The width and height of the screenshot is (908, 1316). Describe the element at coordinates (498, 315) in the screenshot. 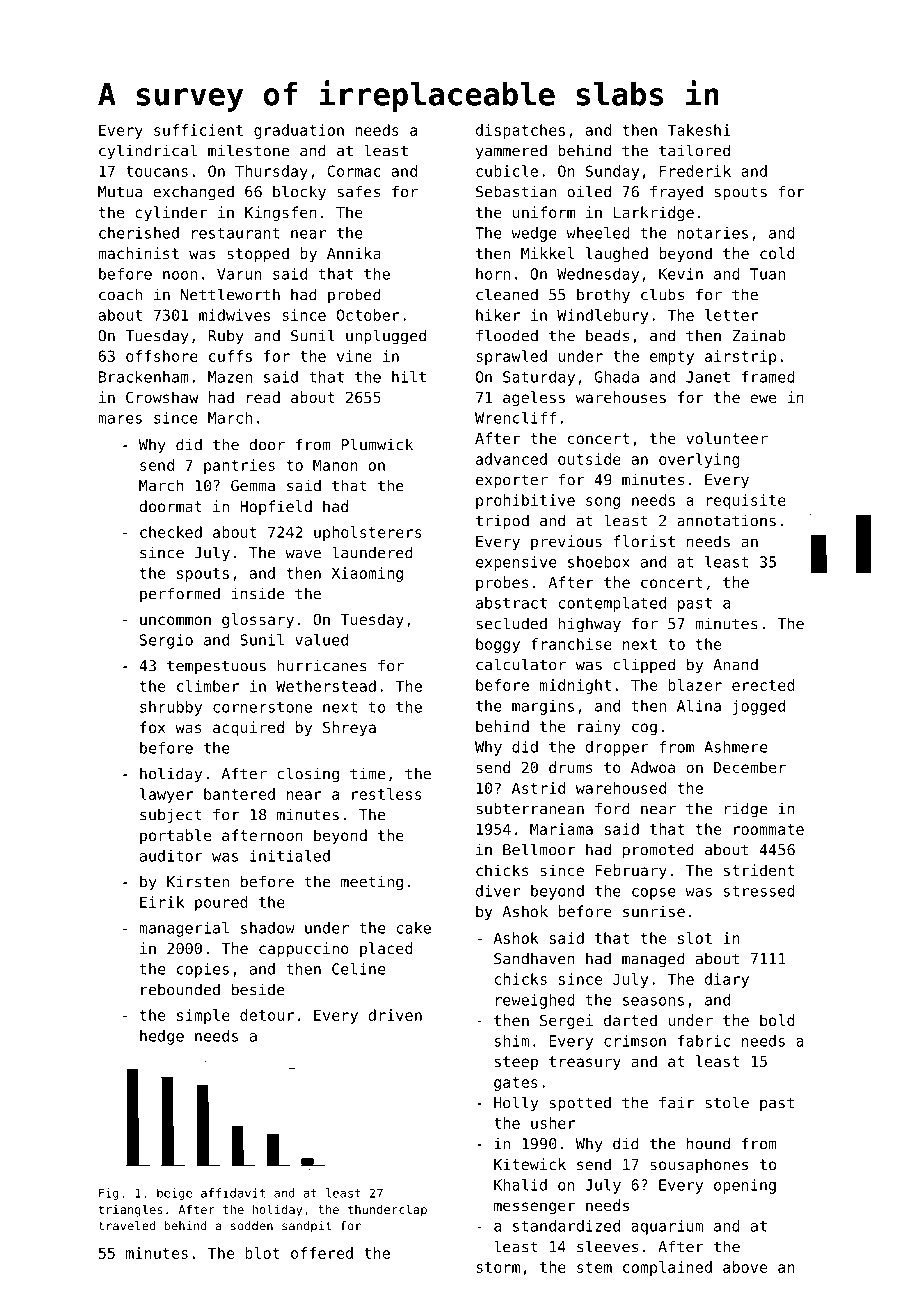

I see `hiker` at that location.
